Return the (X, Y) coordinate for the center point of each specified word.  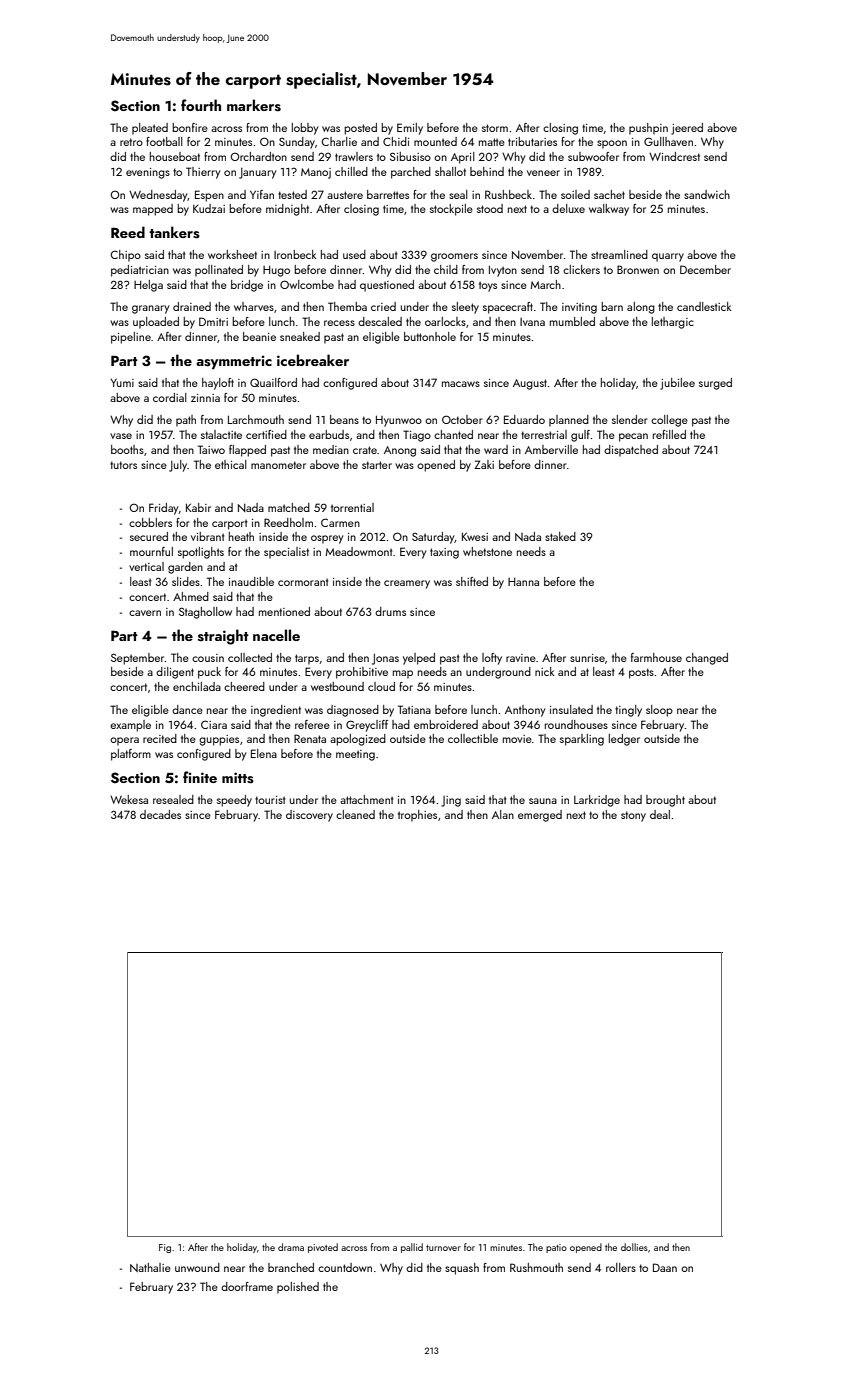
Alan (503, 814)
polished (298, 1288)
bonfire (190, 127)
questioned (387, 286)
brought (665, 801)
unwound (197, 1267)
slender (630, 419)
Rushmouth (536, 1267)
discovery (309, 816)
